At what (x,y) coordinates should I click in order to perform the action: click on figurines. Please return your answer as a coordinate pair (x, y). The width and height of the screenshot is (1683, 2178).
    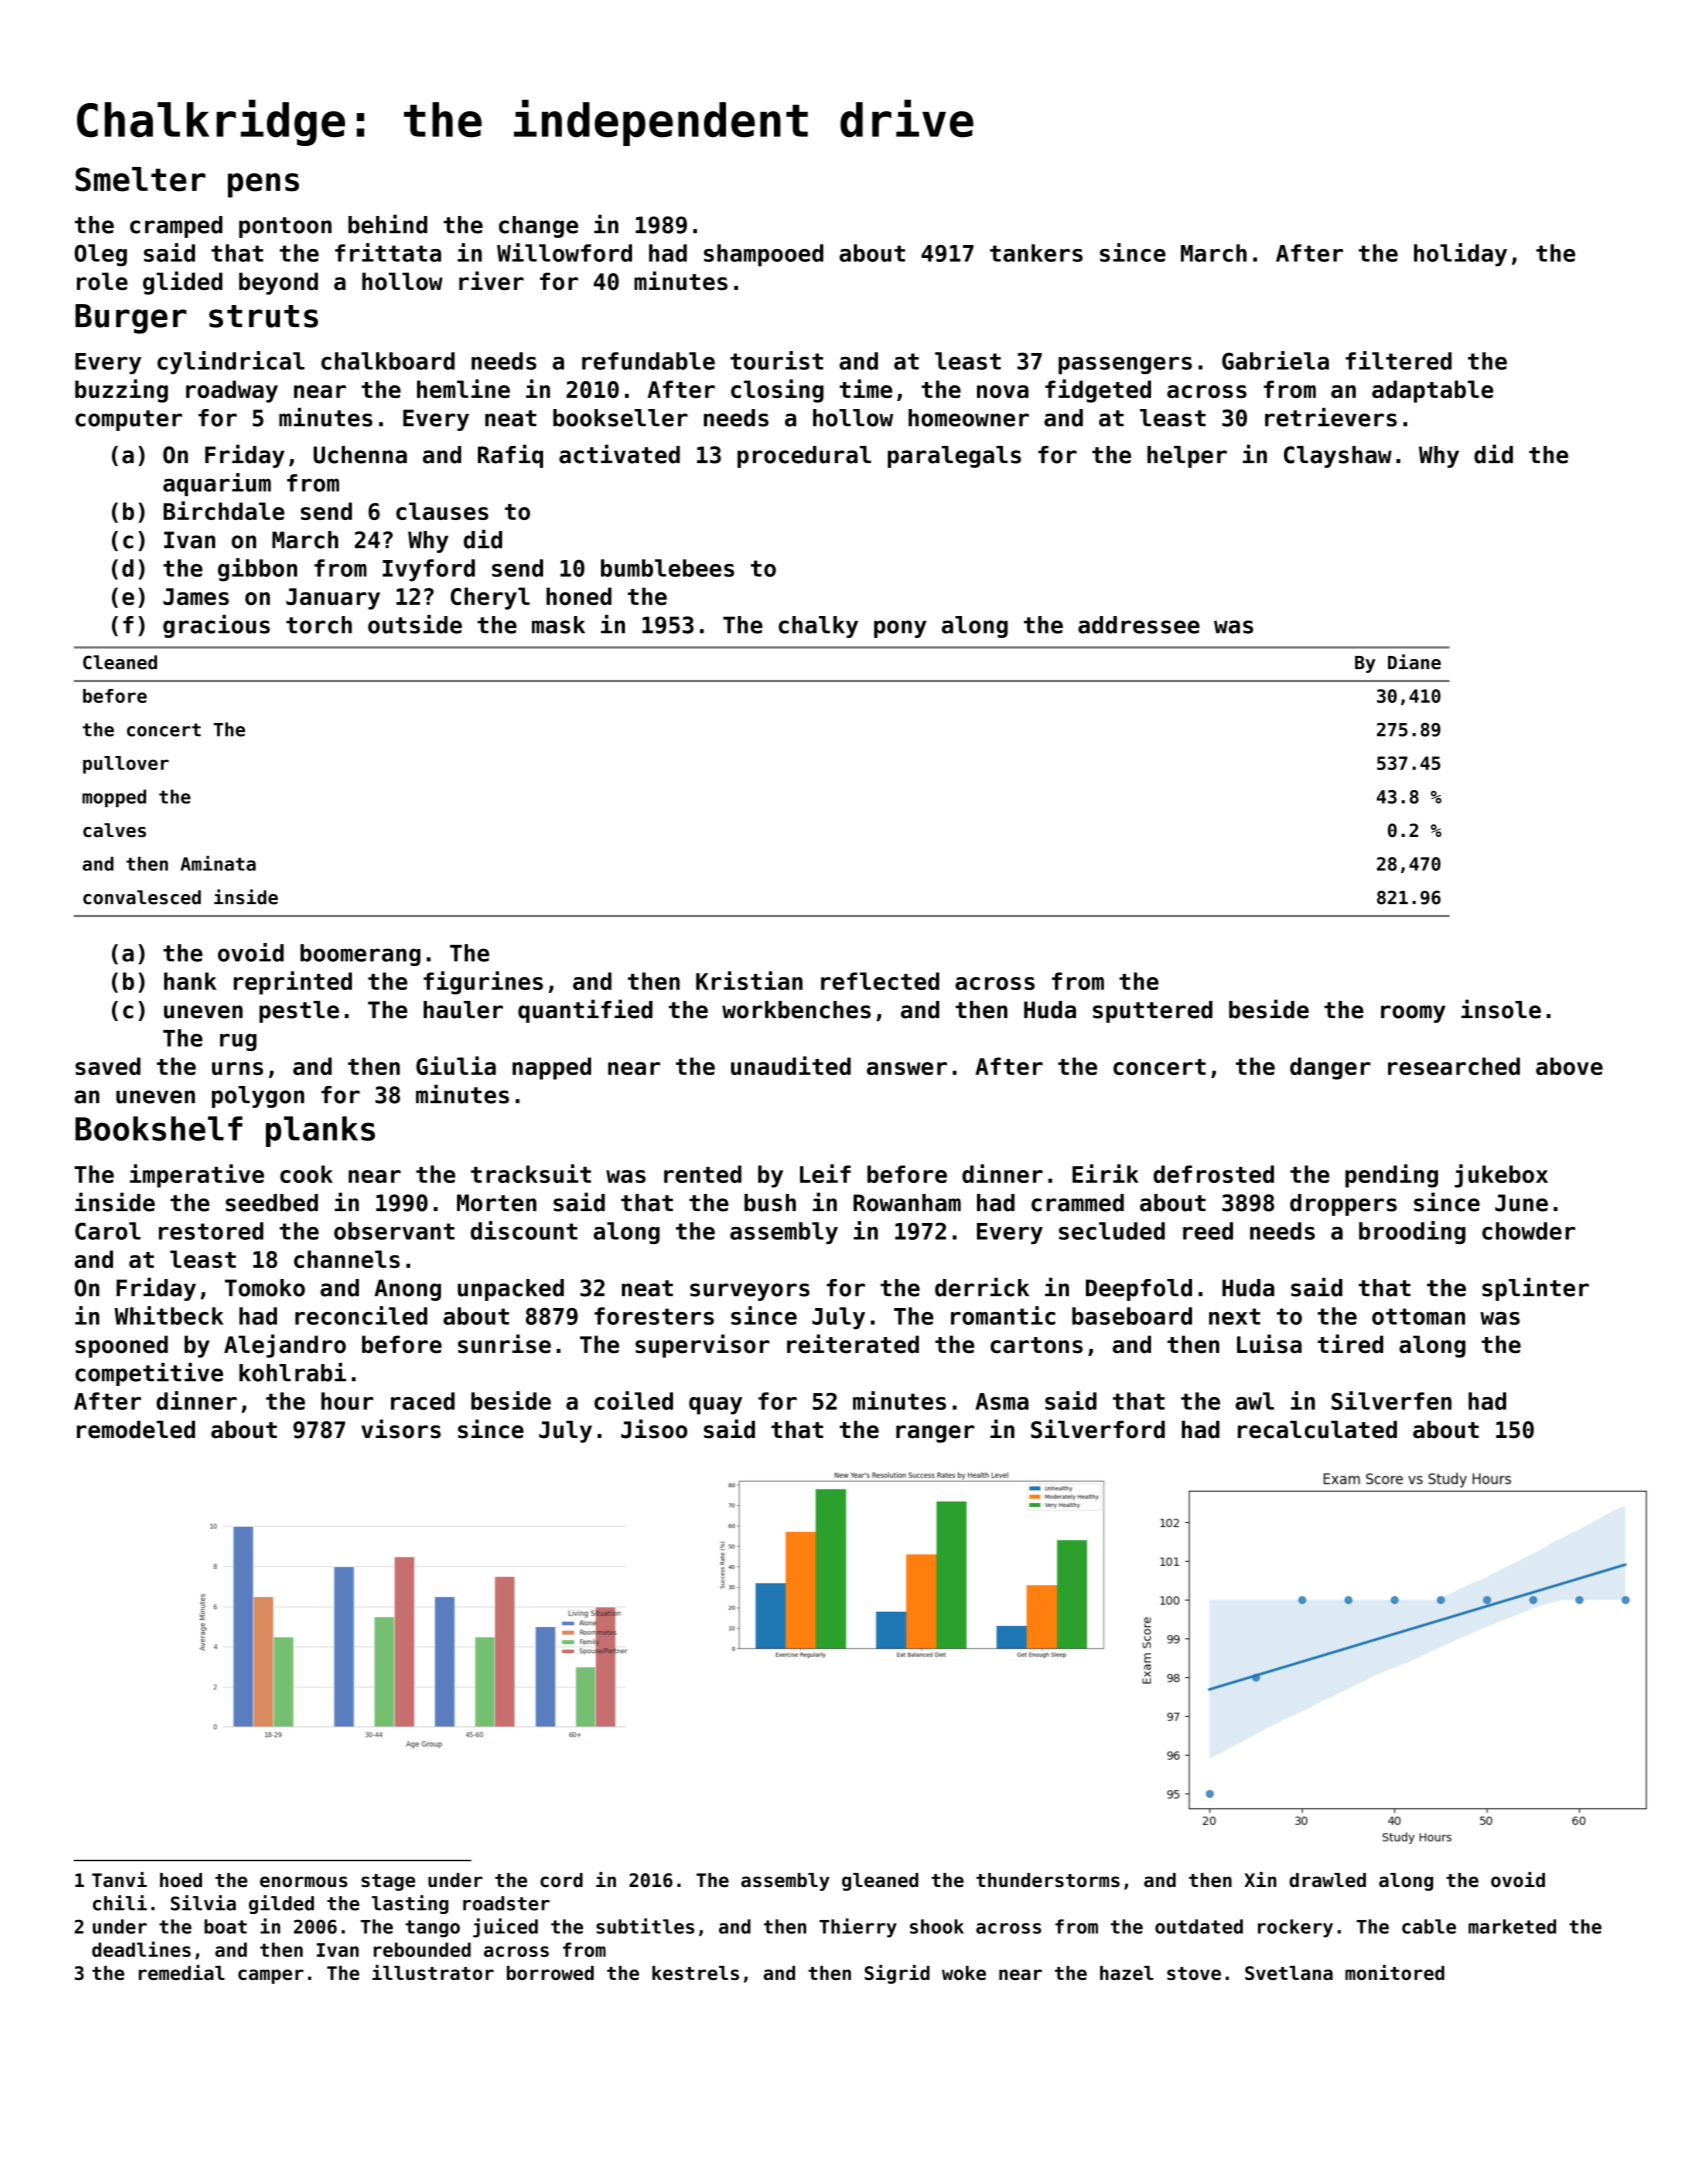
    Looking at the image, I should click on (483, 983).
